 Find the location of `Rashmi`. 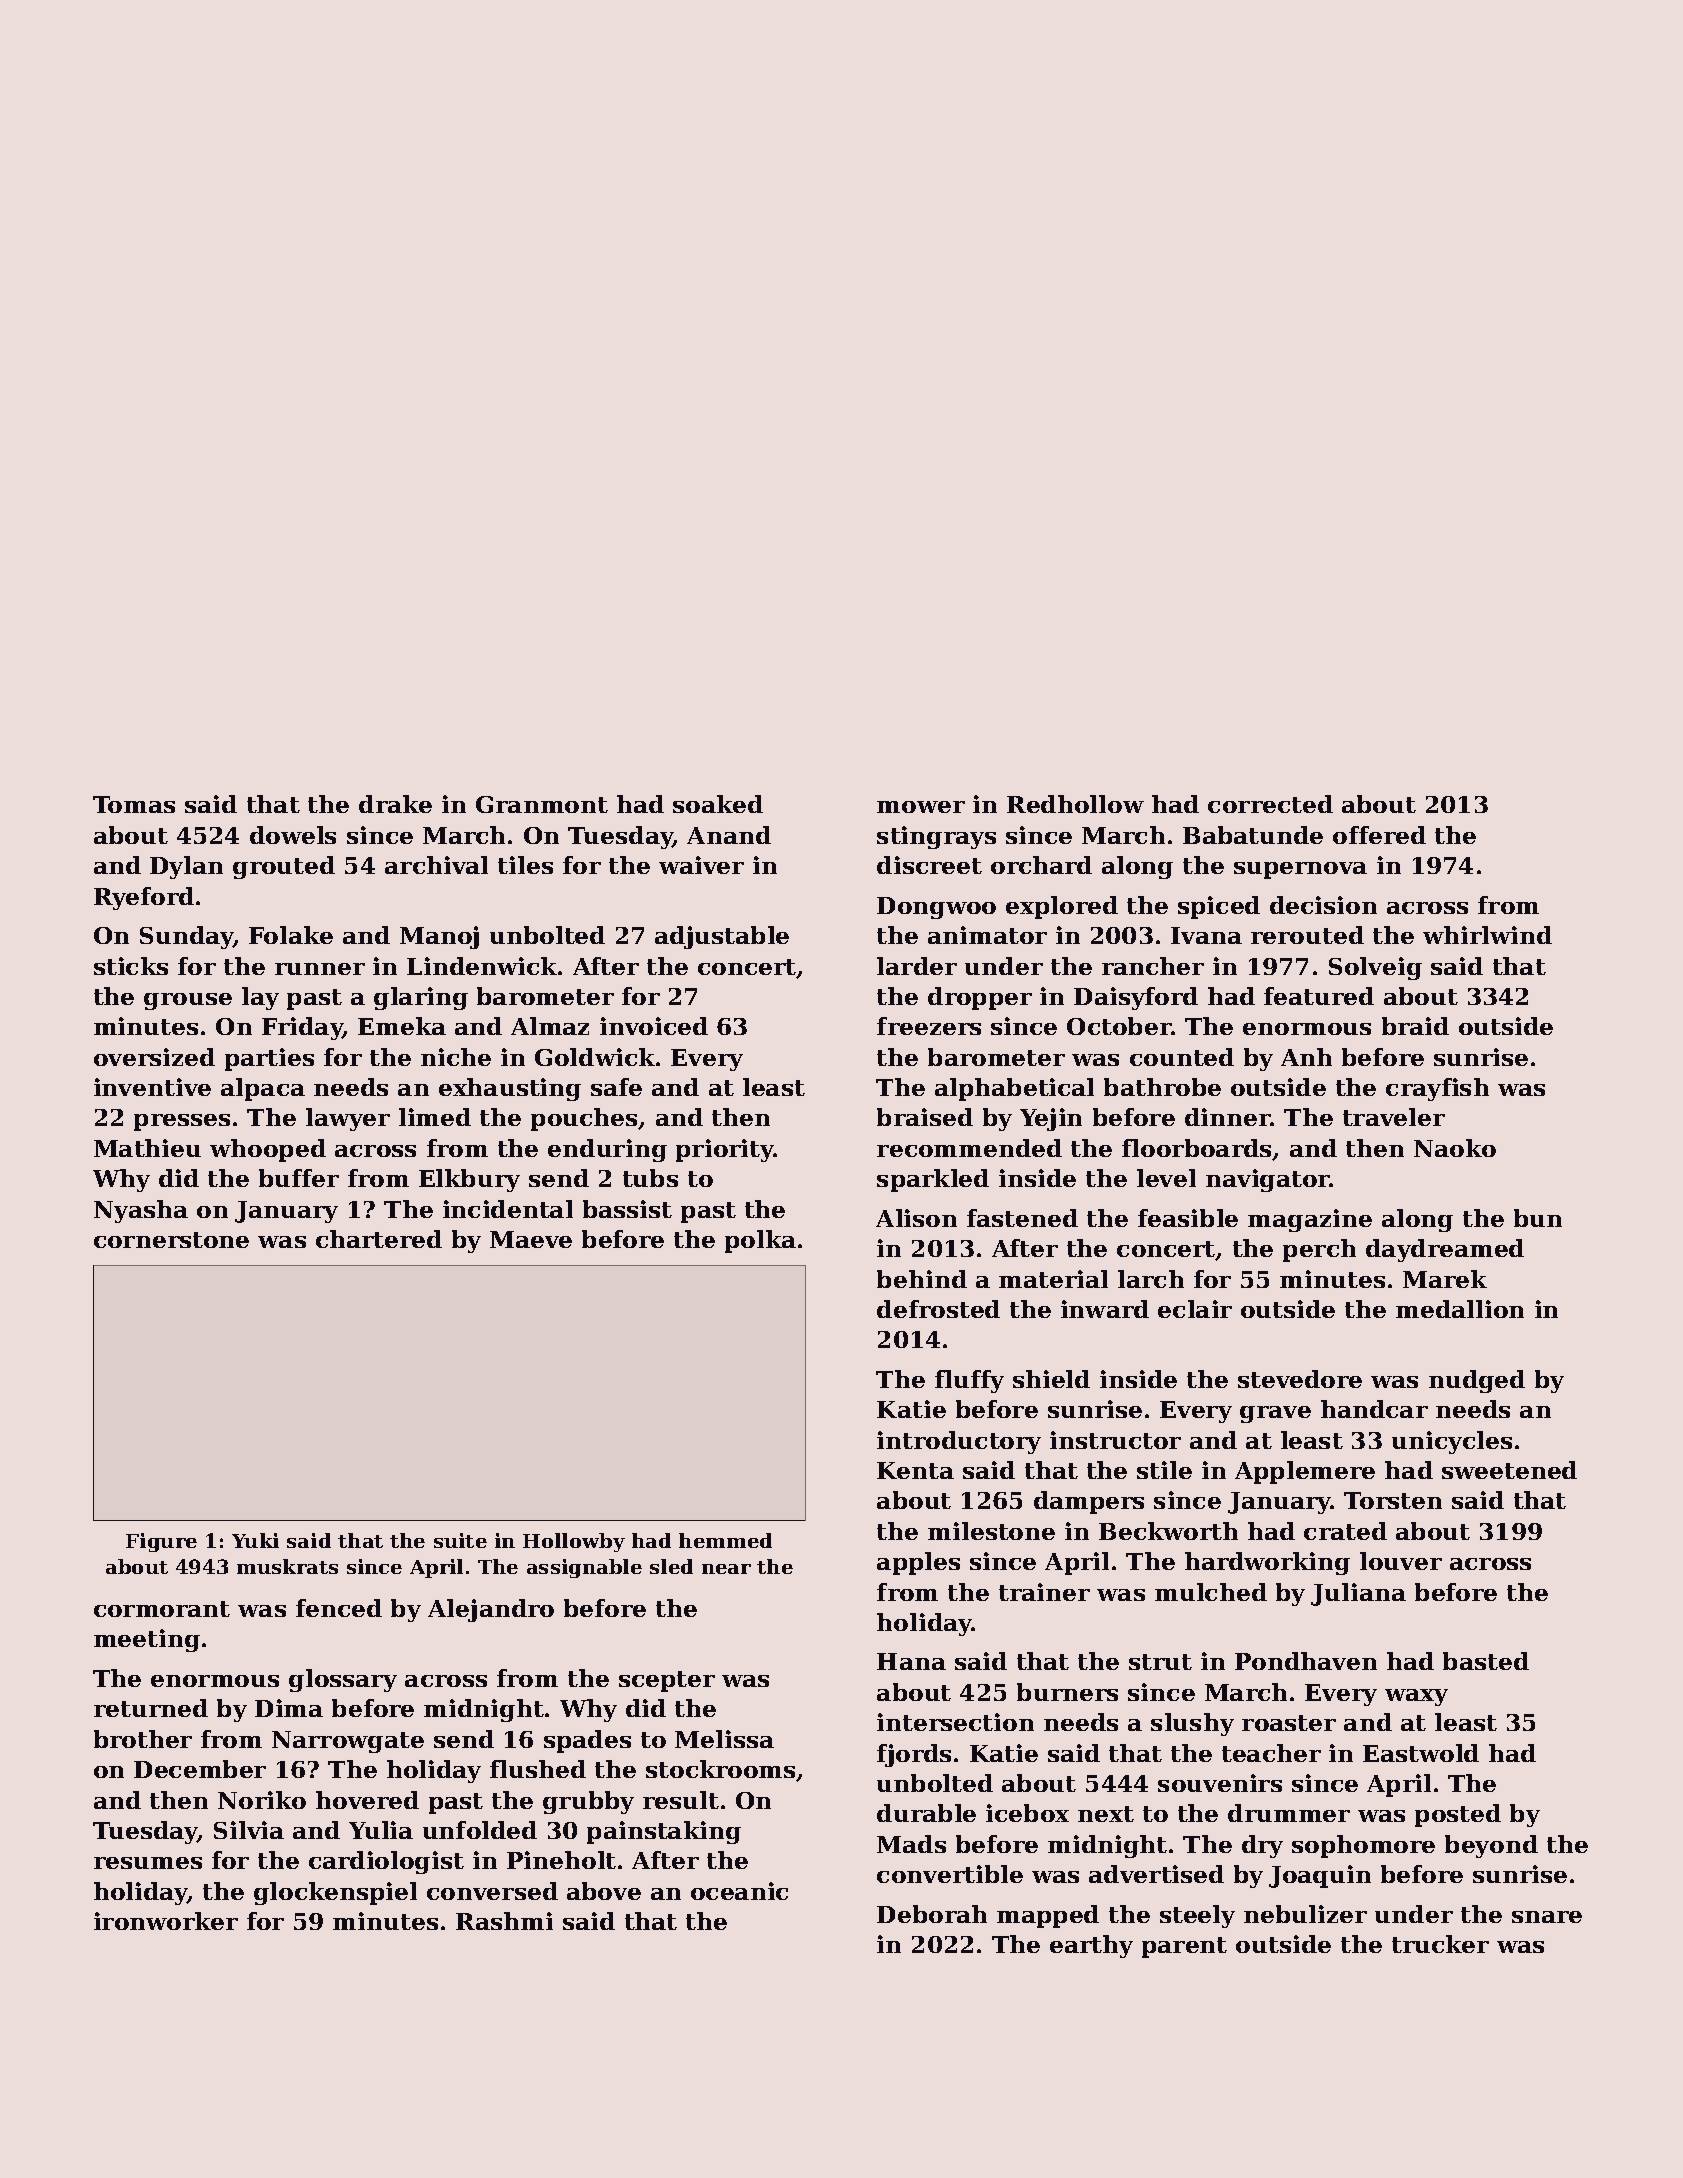

Rashmi is located at coordinates (504, 1921).
